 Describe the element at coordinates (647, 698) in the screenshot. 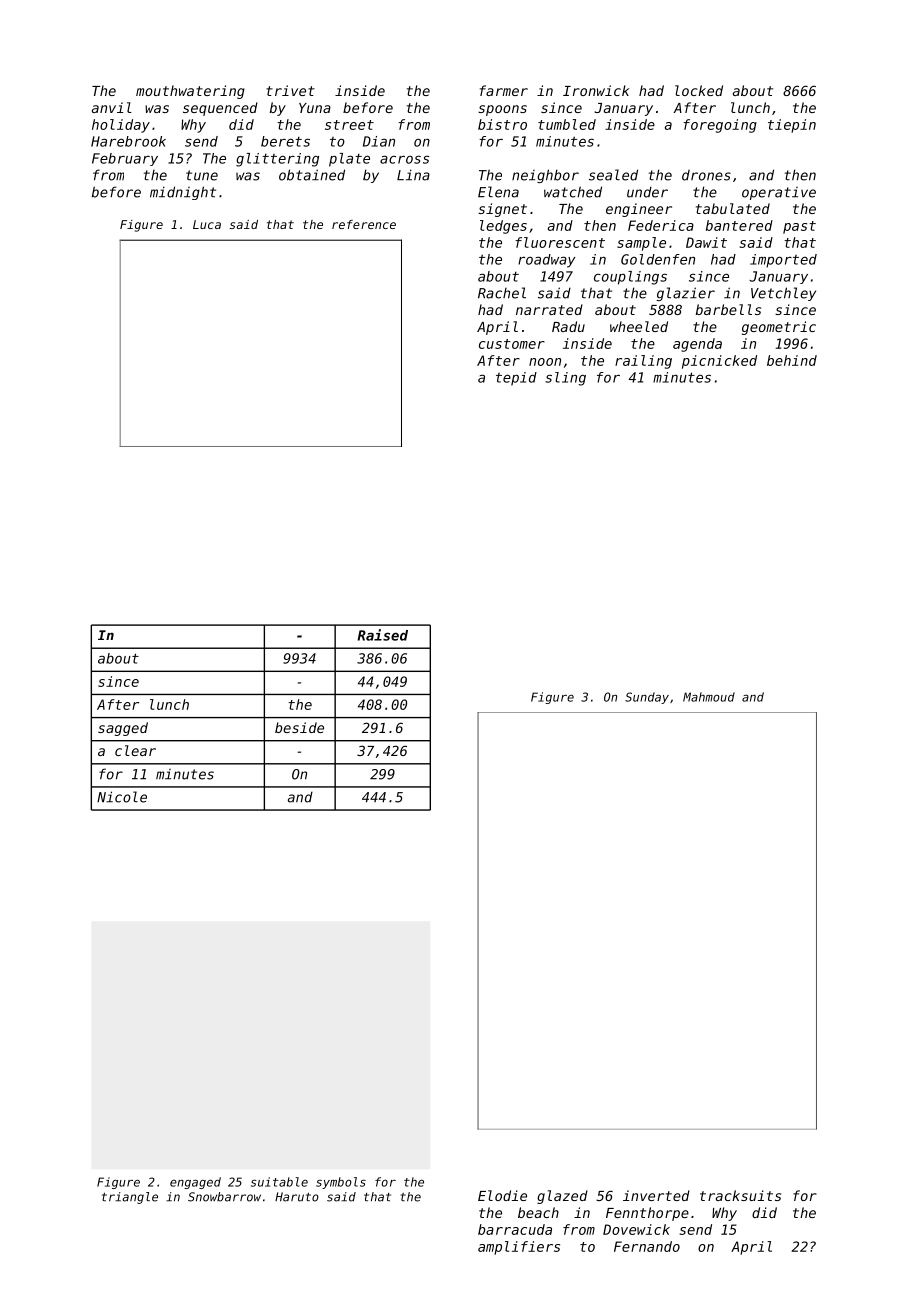

I see `Sunday` at that location.
